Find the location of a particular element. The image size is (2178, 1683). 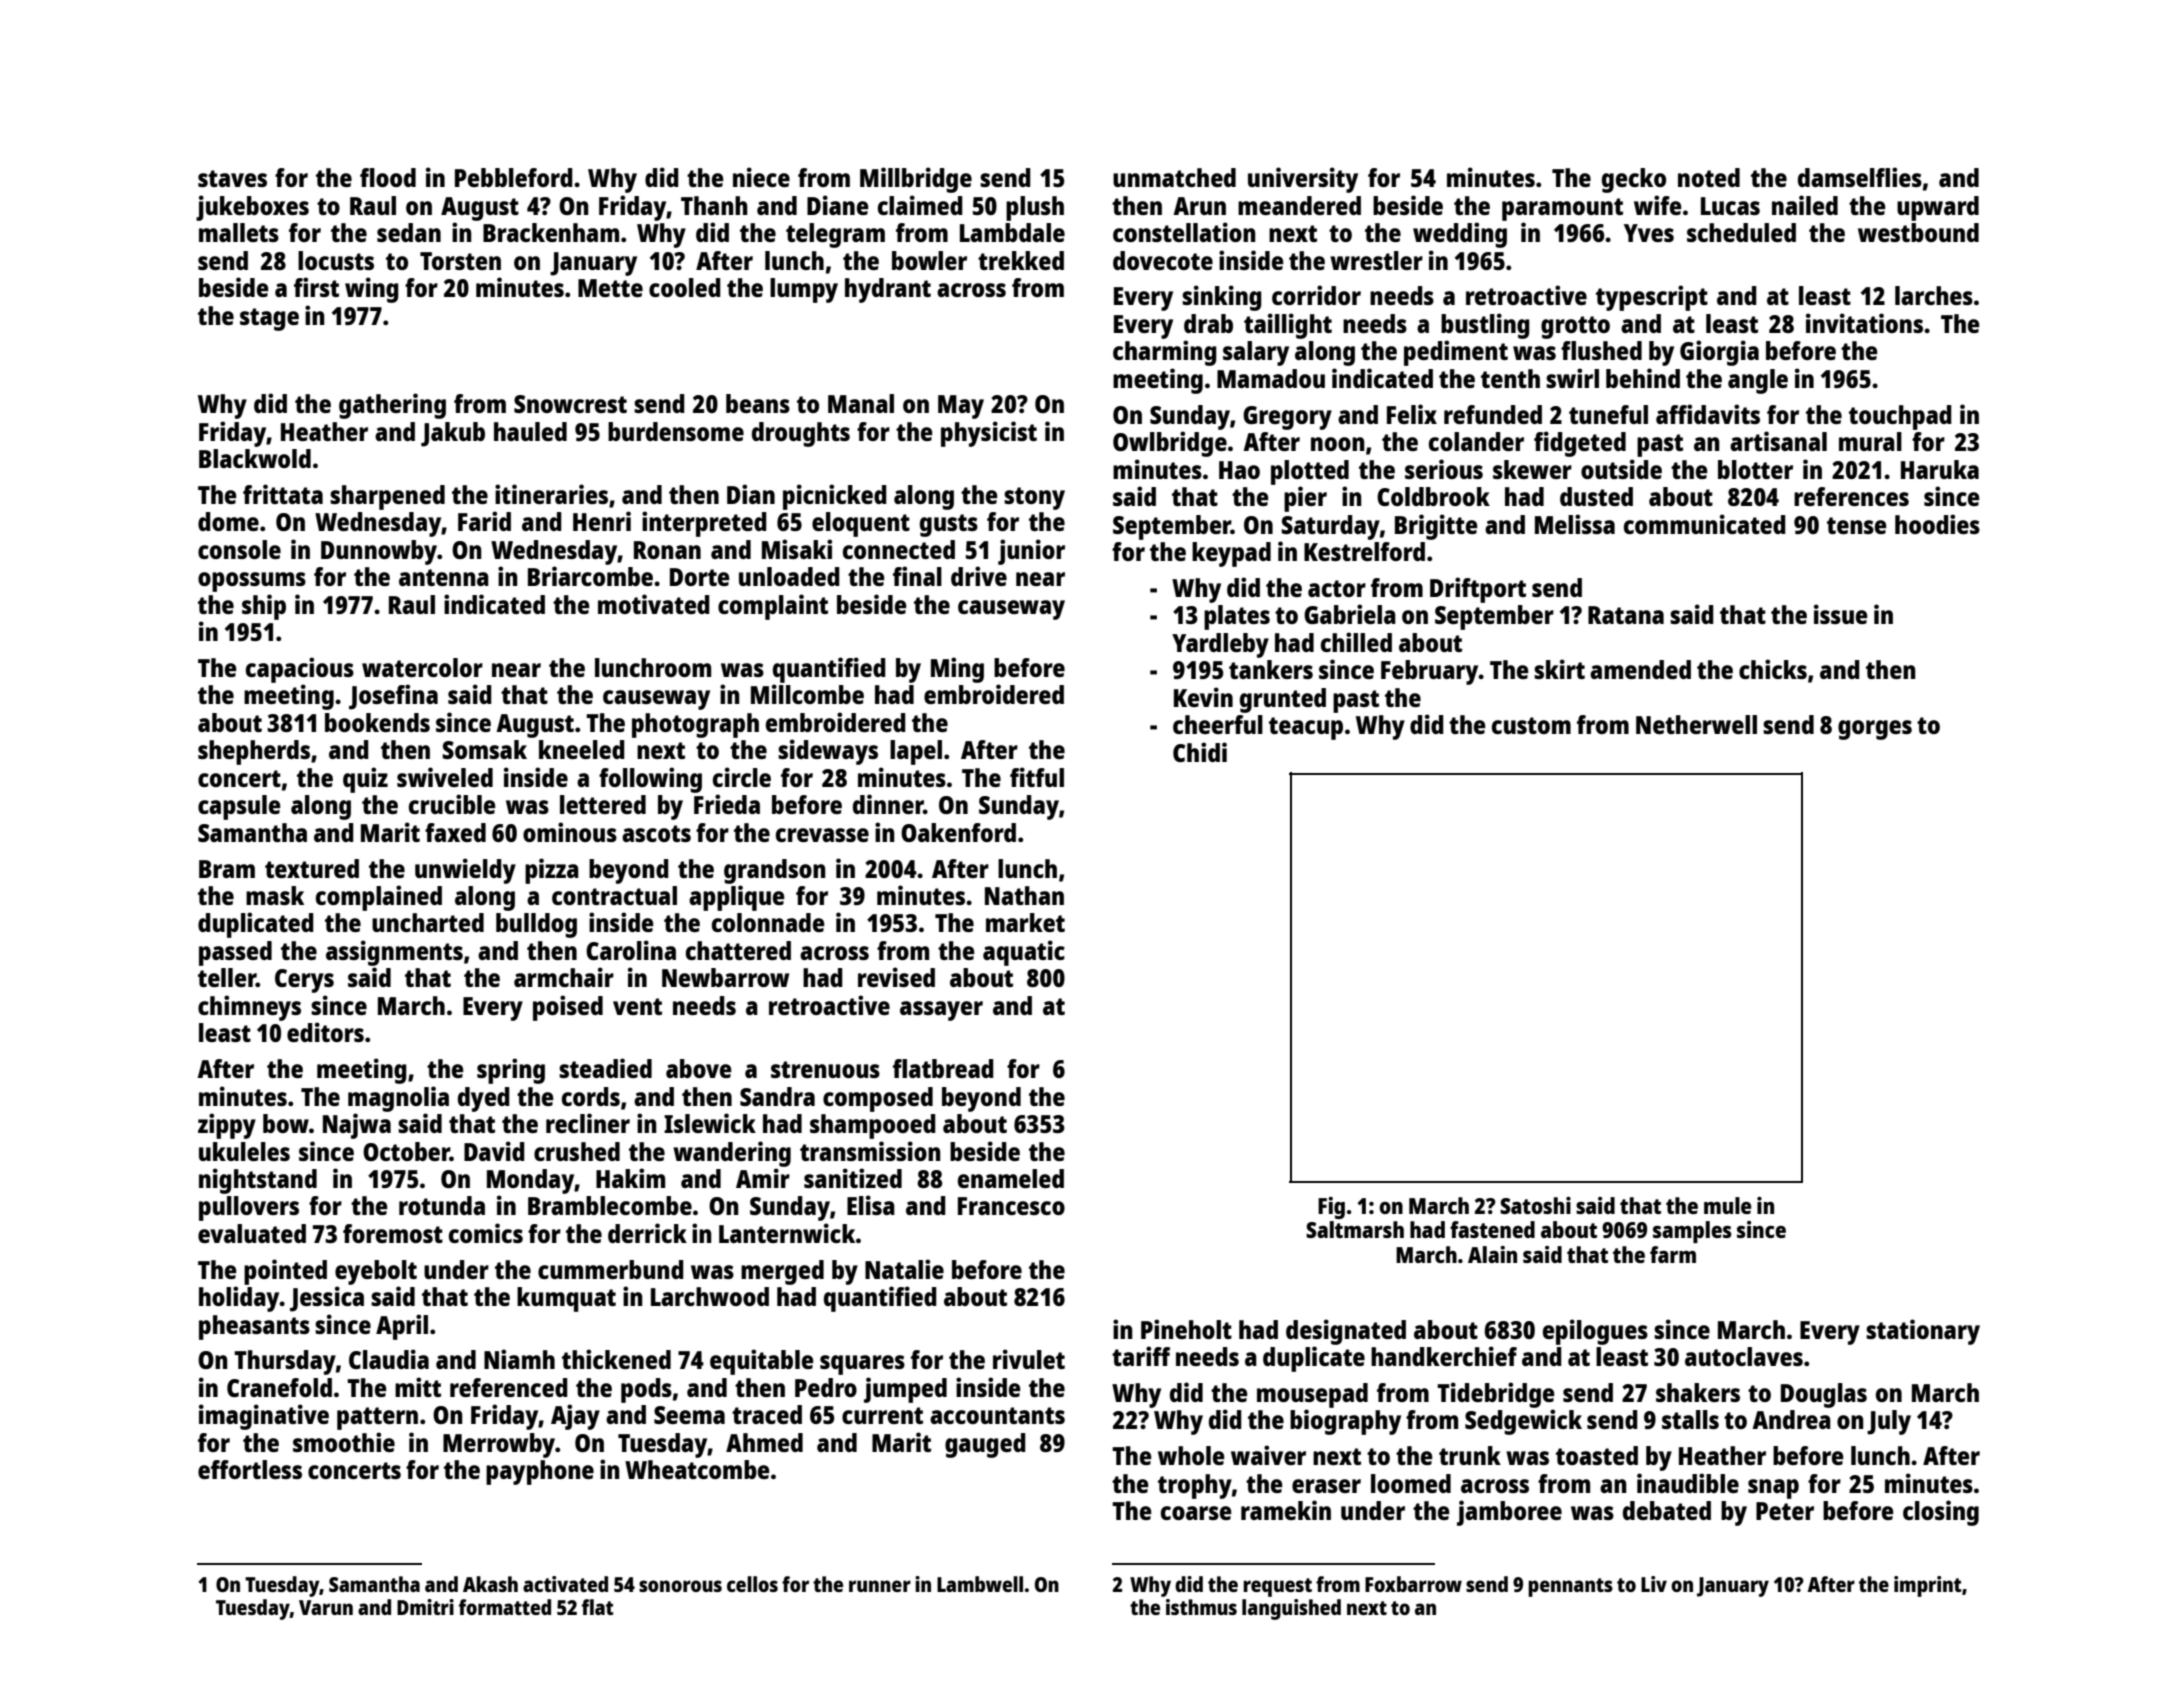

Pebbleford is located at coordinates (514, 177).
